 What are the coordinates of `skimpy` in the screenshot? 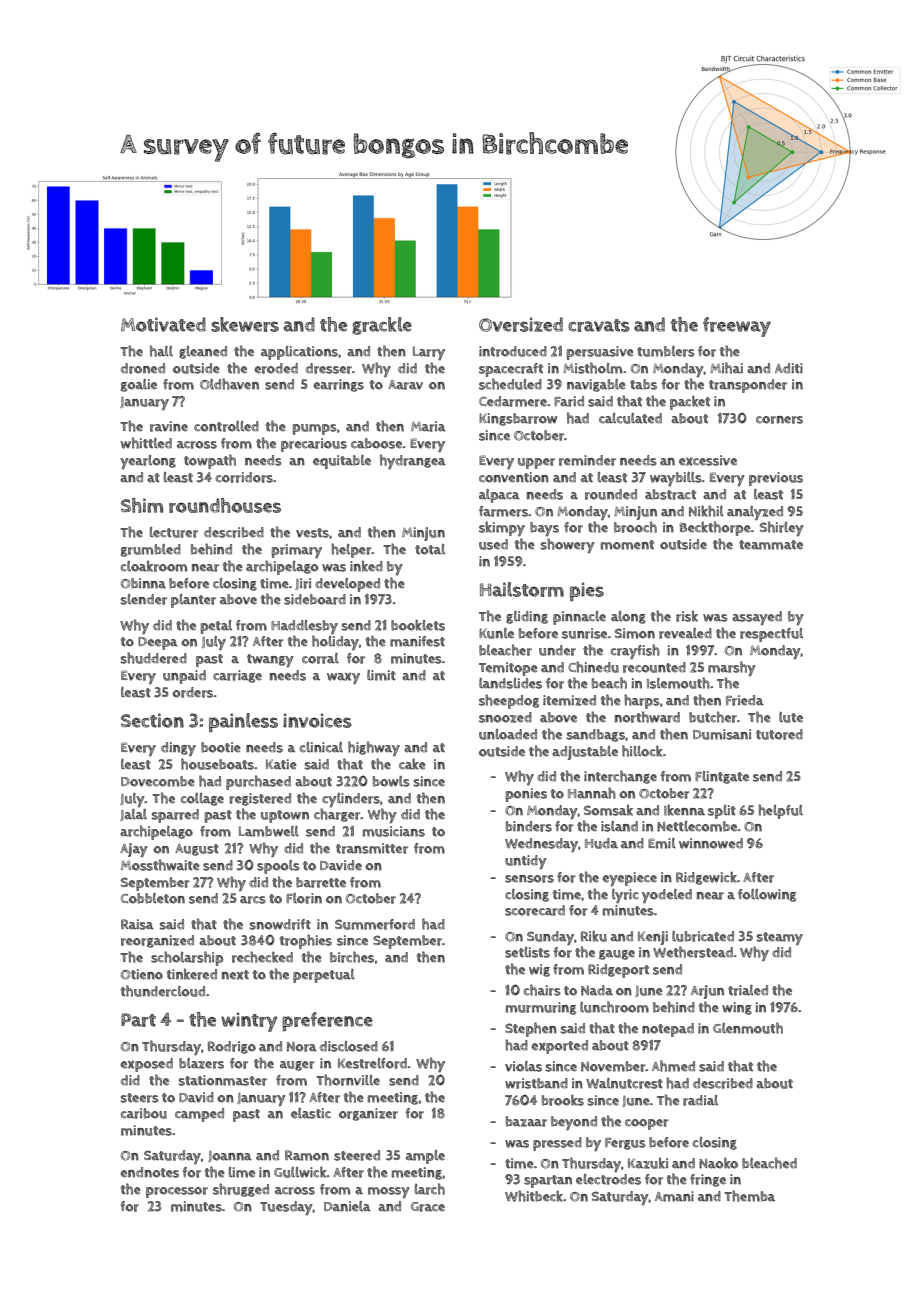 It's located at (502, 528).
